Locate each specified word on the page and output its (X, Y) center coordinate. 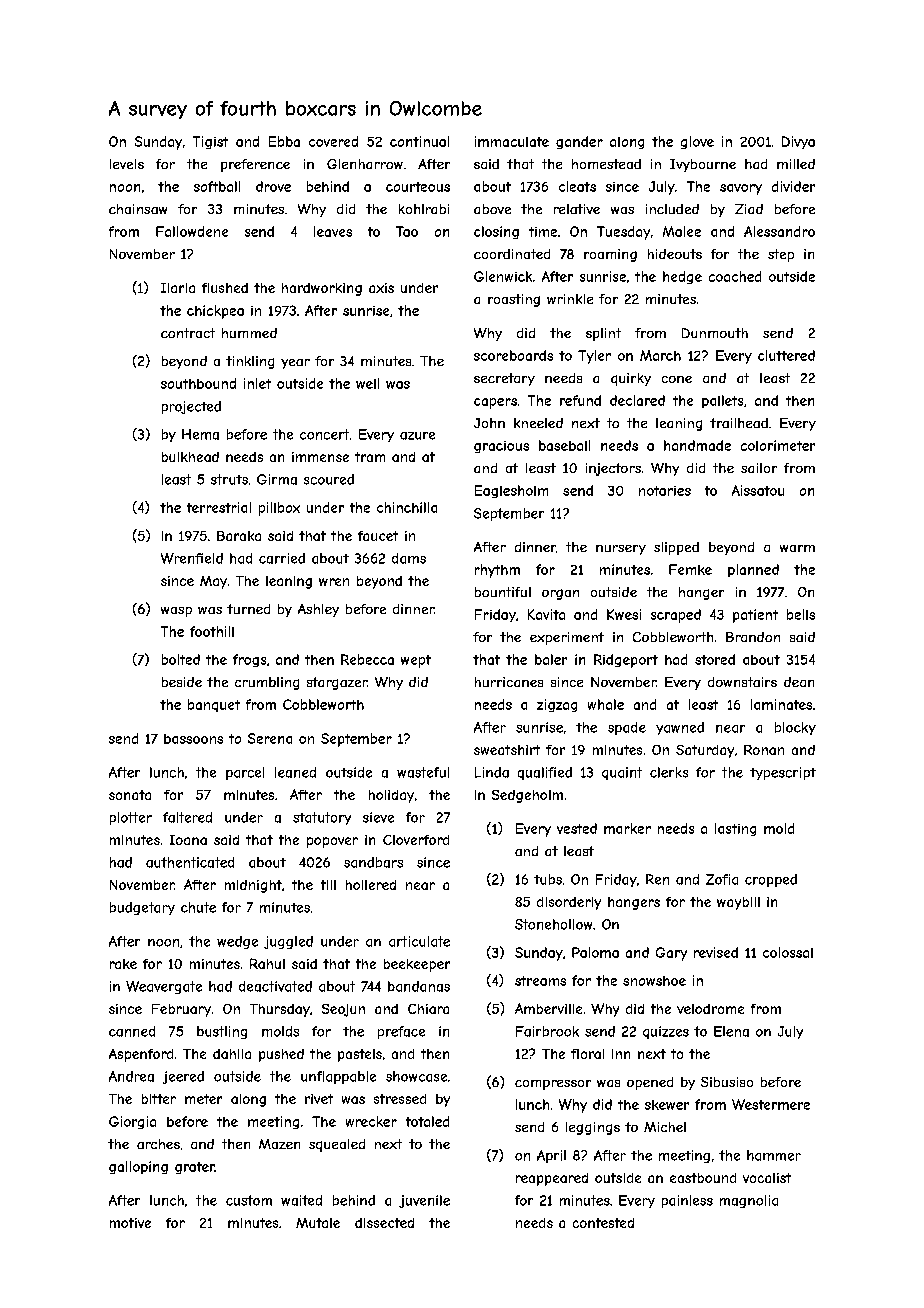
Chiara (428, 1009)
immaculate (512, 141)
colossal (788, 952)
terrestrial (219, 507)
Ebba (284, 141)
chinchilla (407, 507)
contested (603, 1223)
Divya (798, 142)
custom (249, 1200)
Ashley (318, 610)
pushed (281, 1055)
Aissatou (758, 490)
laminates (781, 704)
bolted (181, 659)
